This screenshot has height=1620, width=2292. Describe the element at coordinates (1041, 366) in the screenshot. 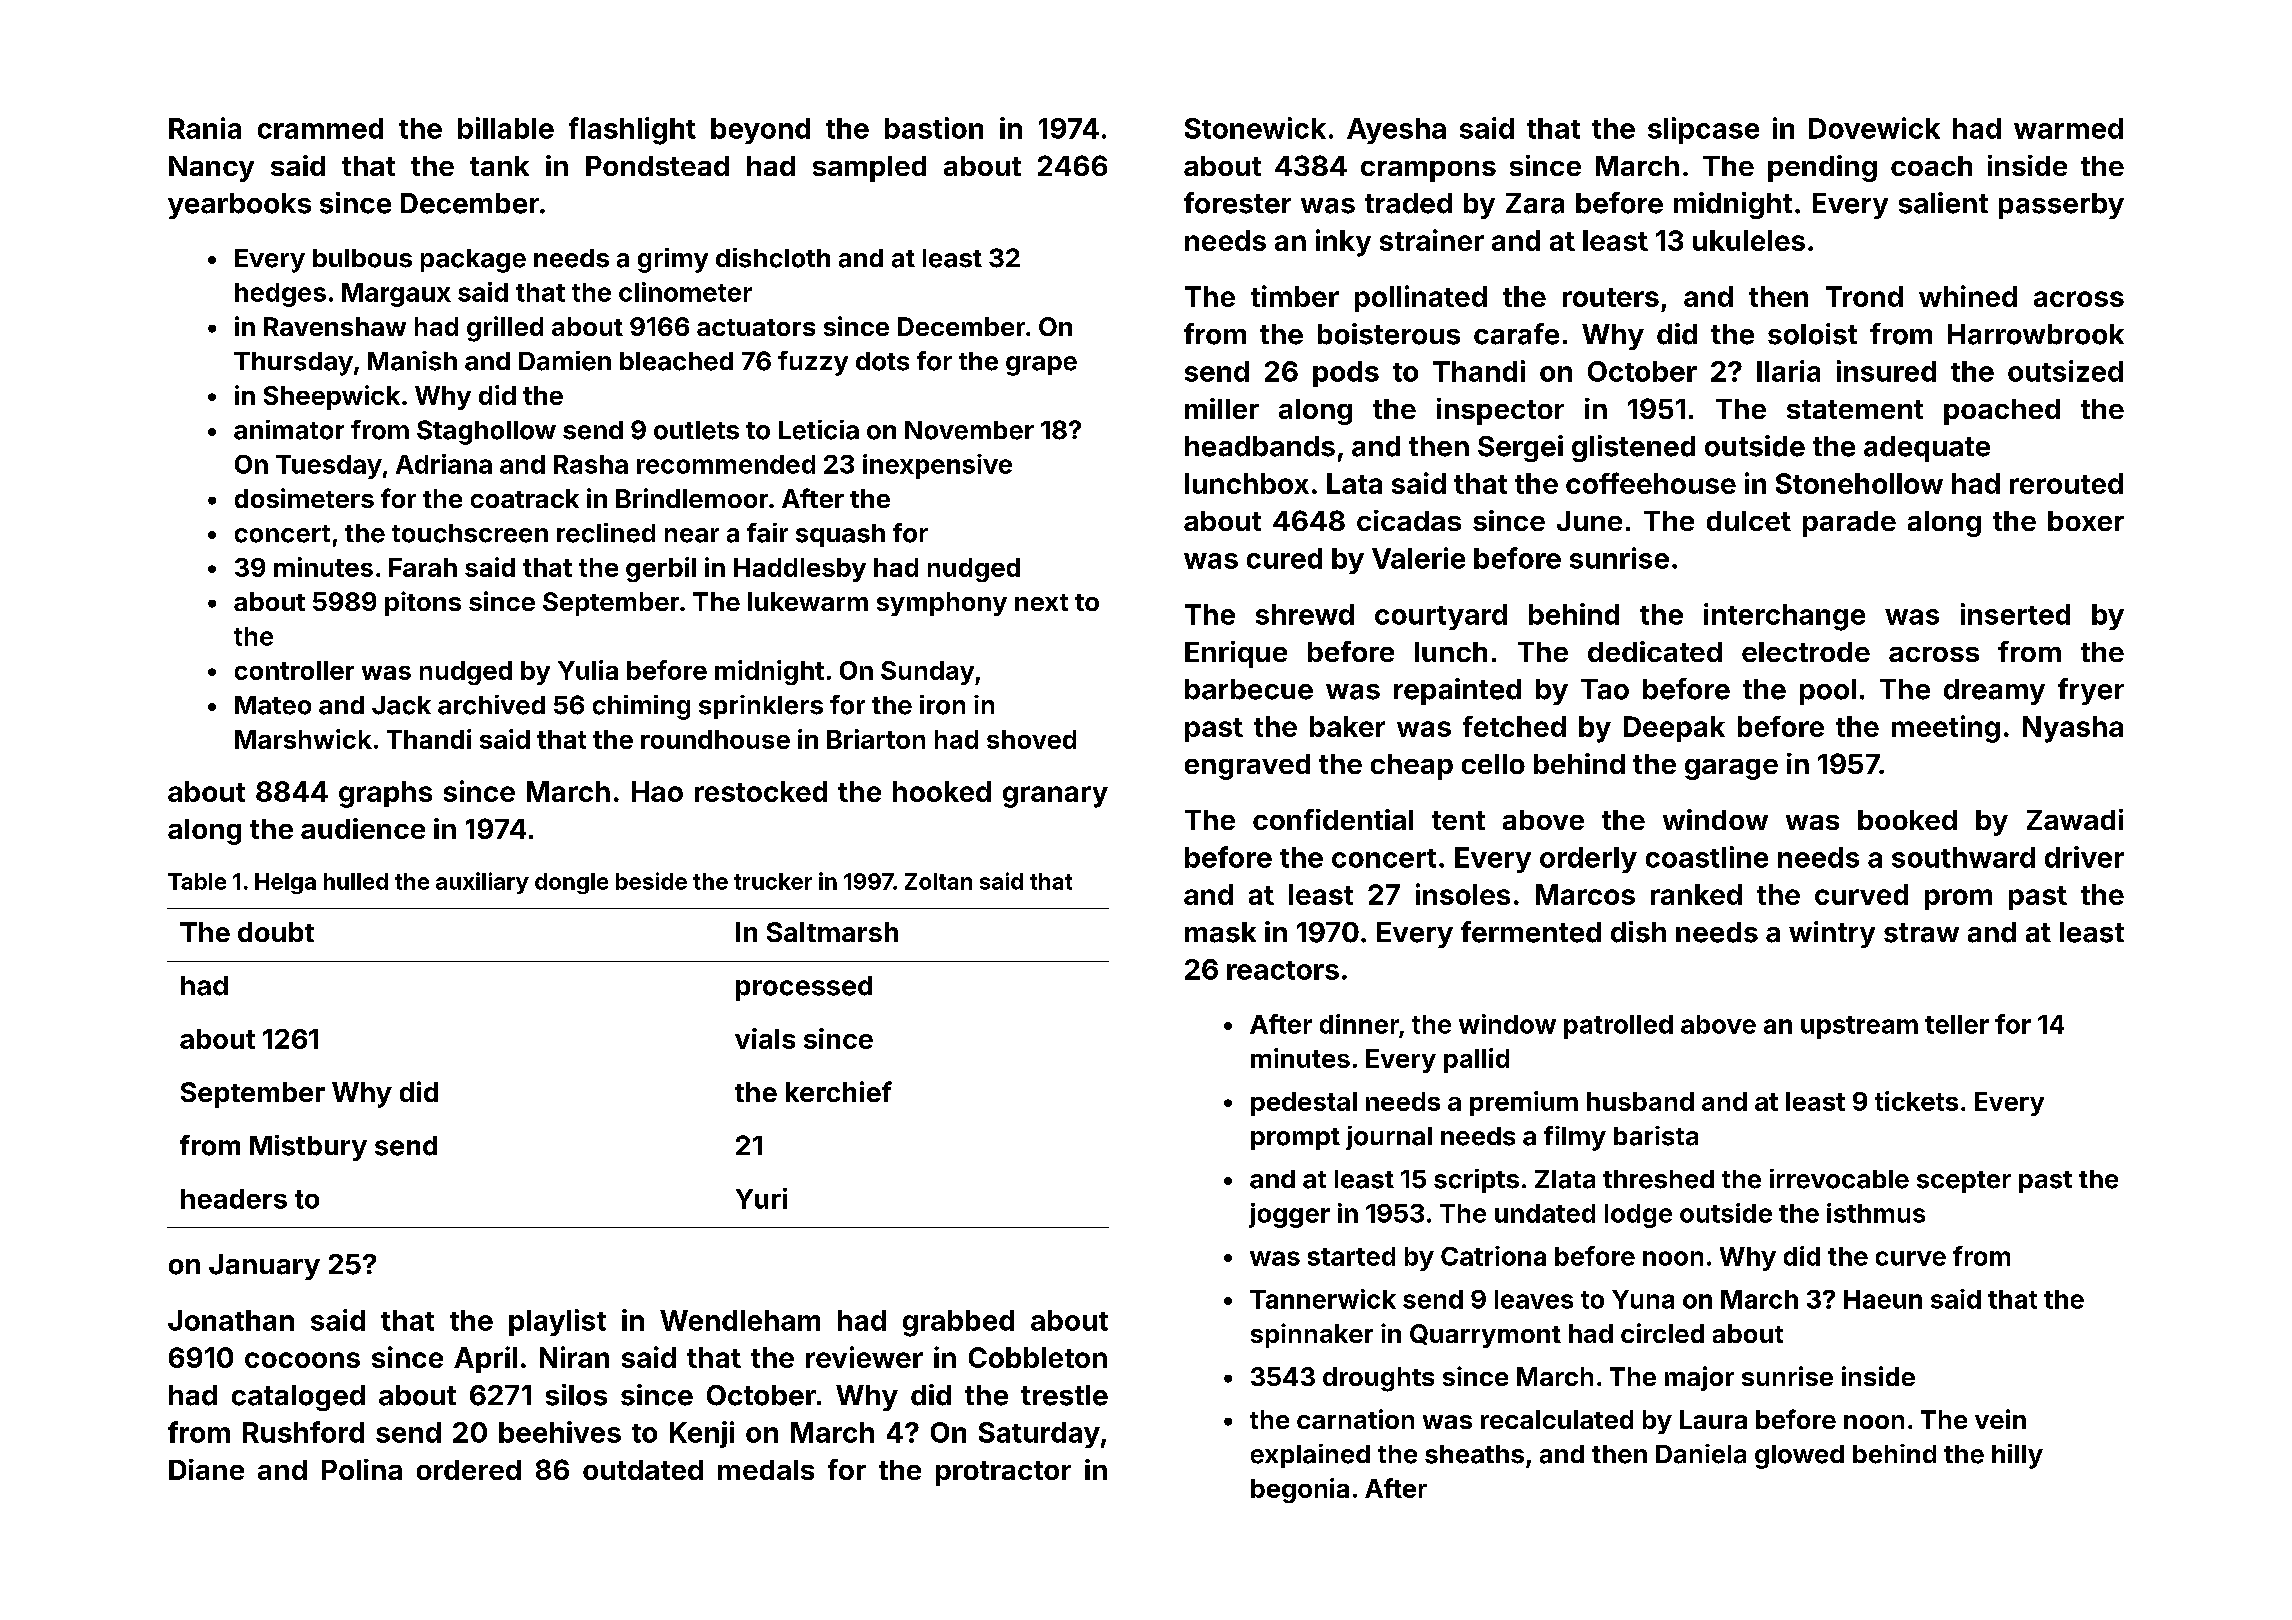

I see `grape` at that location.
